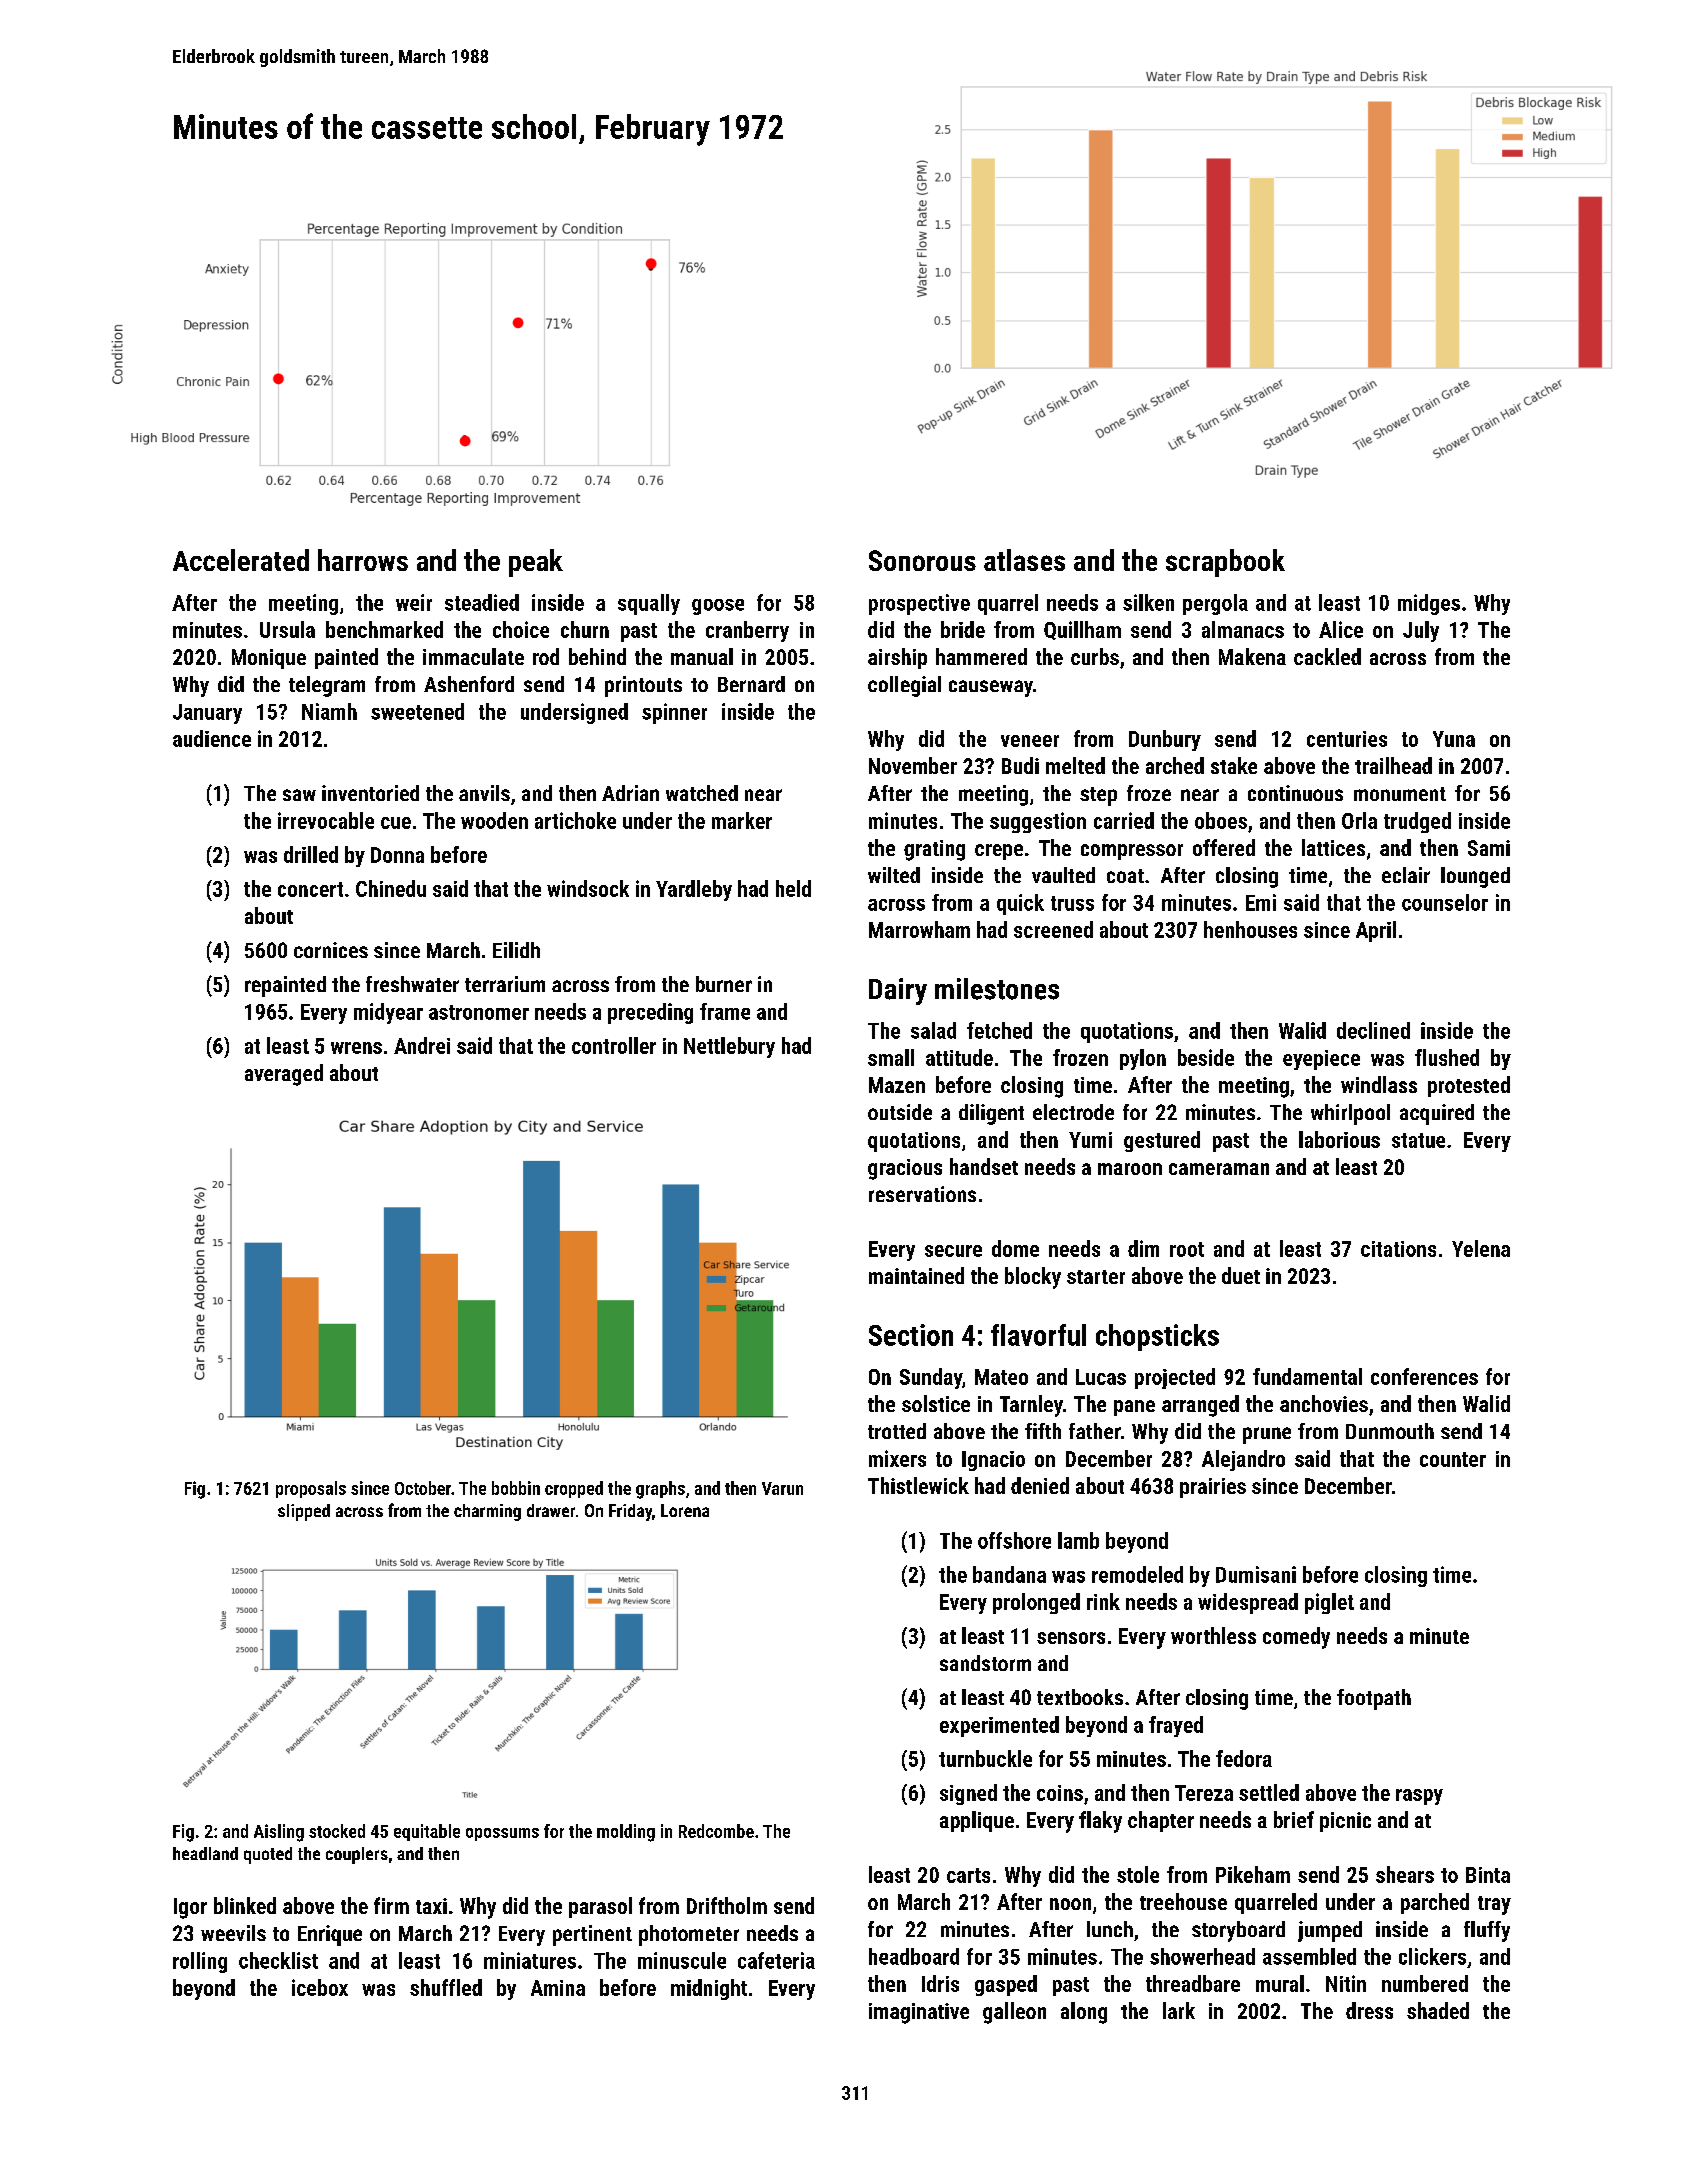  I want to click on trotted, so click(897, 1431).
